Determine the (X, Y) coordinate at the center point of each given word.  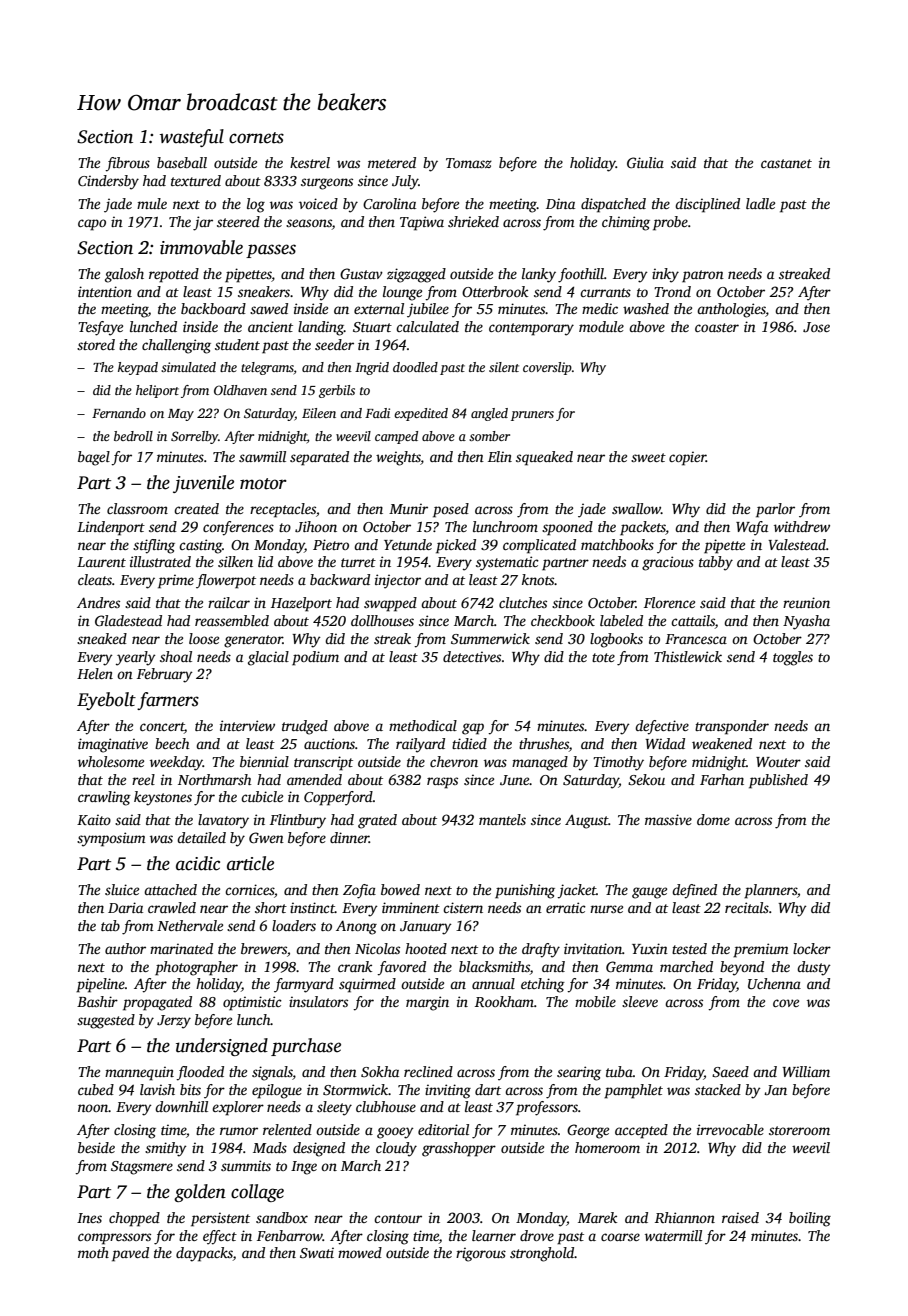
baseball (182, 162)
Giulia (645, 162)
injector (398, 581)
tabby (716, 563)
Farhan (722, 779)
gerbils (337, 391)
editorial (443, 1129)
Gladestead (128, 620)
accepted (641, 1131)
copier (687, 458)
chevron (454, 761)
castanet (786, 163)
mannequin (139, 1073)
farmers (168, 701)
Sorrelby (194, 437)
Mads (270, 1147)
